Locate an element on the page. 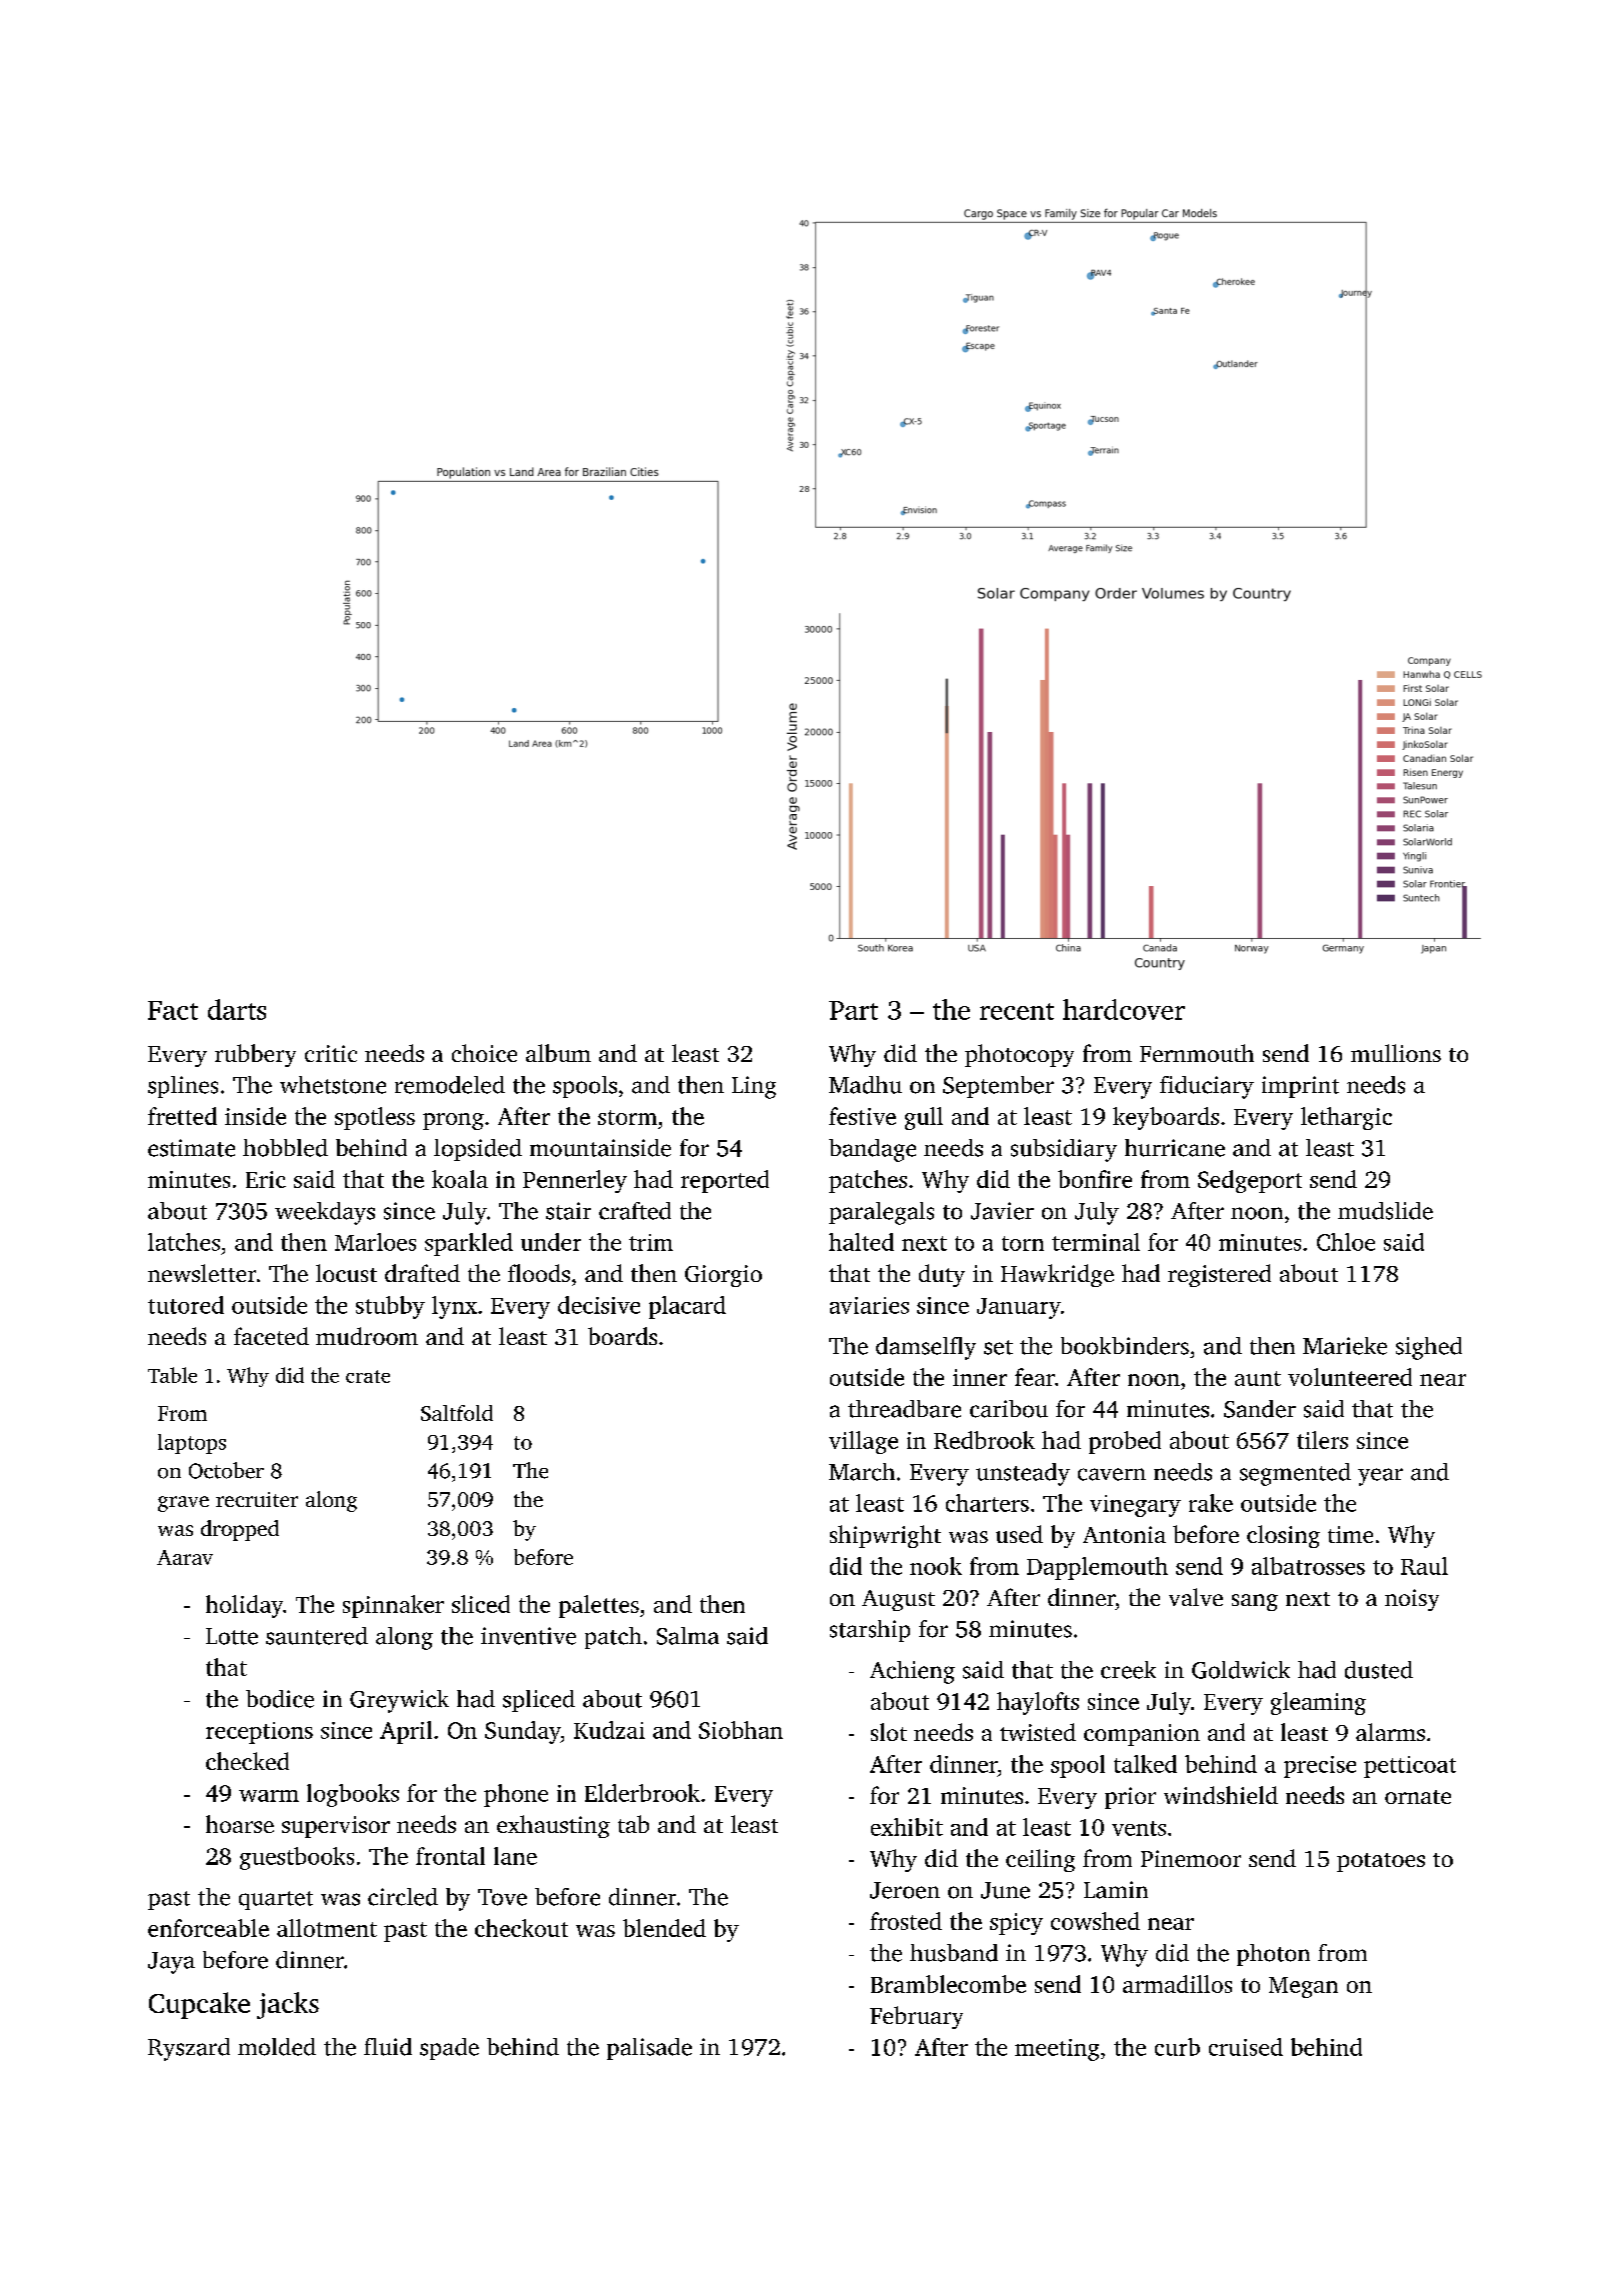 The image size is (1620, 2292). fluid is located at coordinates (388, 2047).
